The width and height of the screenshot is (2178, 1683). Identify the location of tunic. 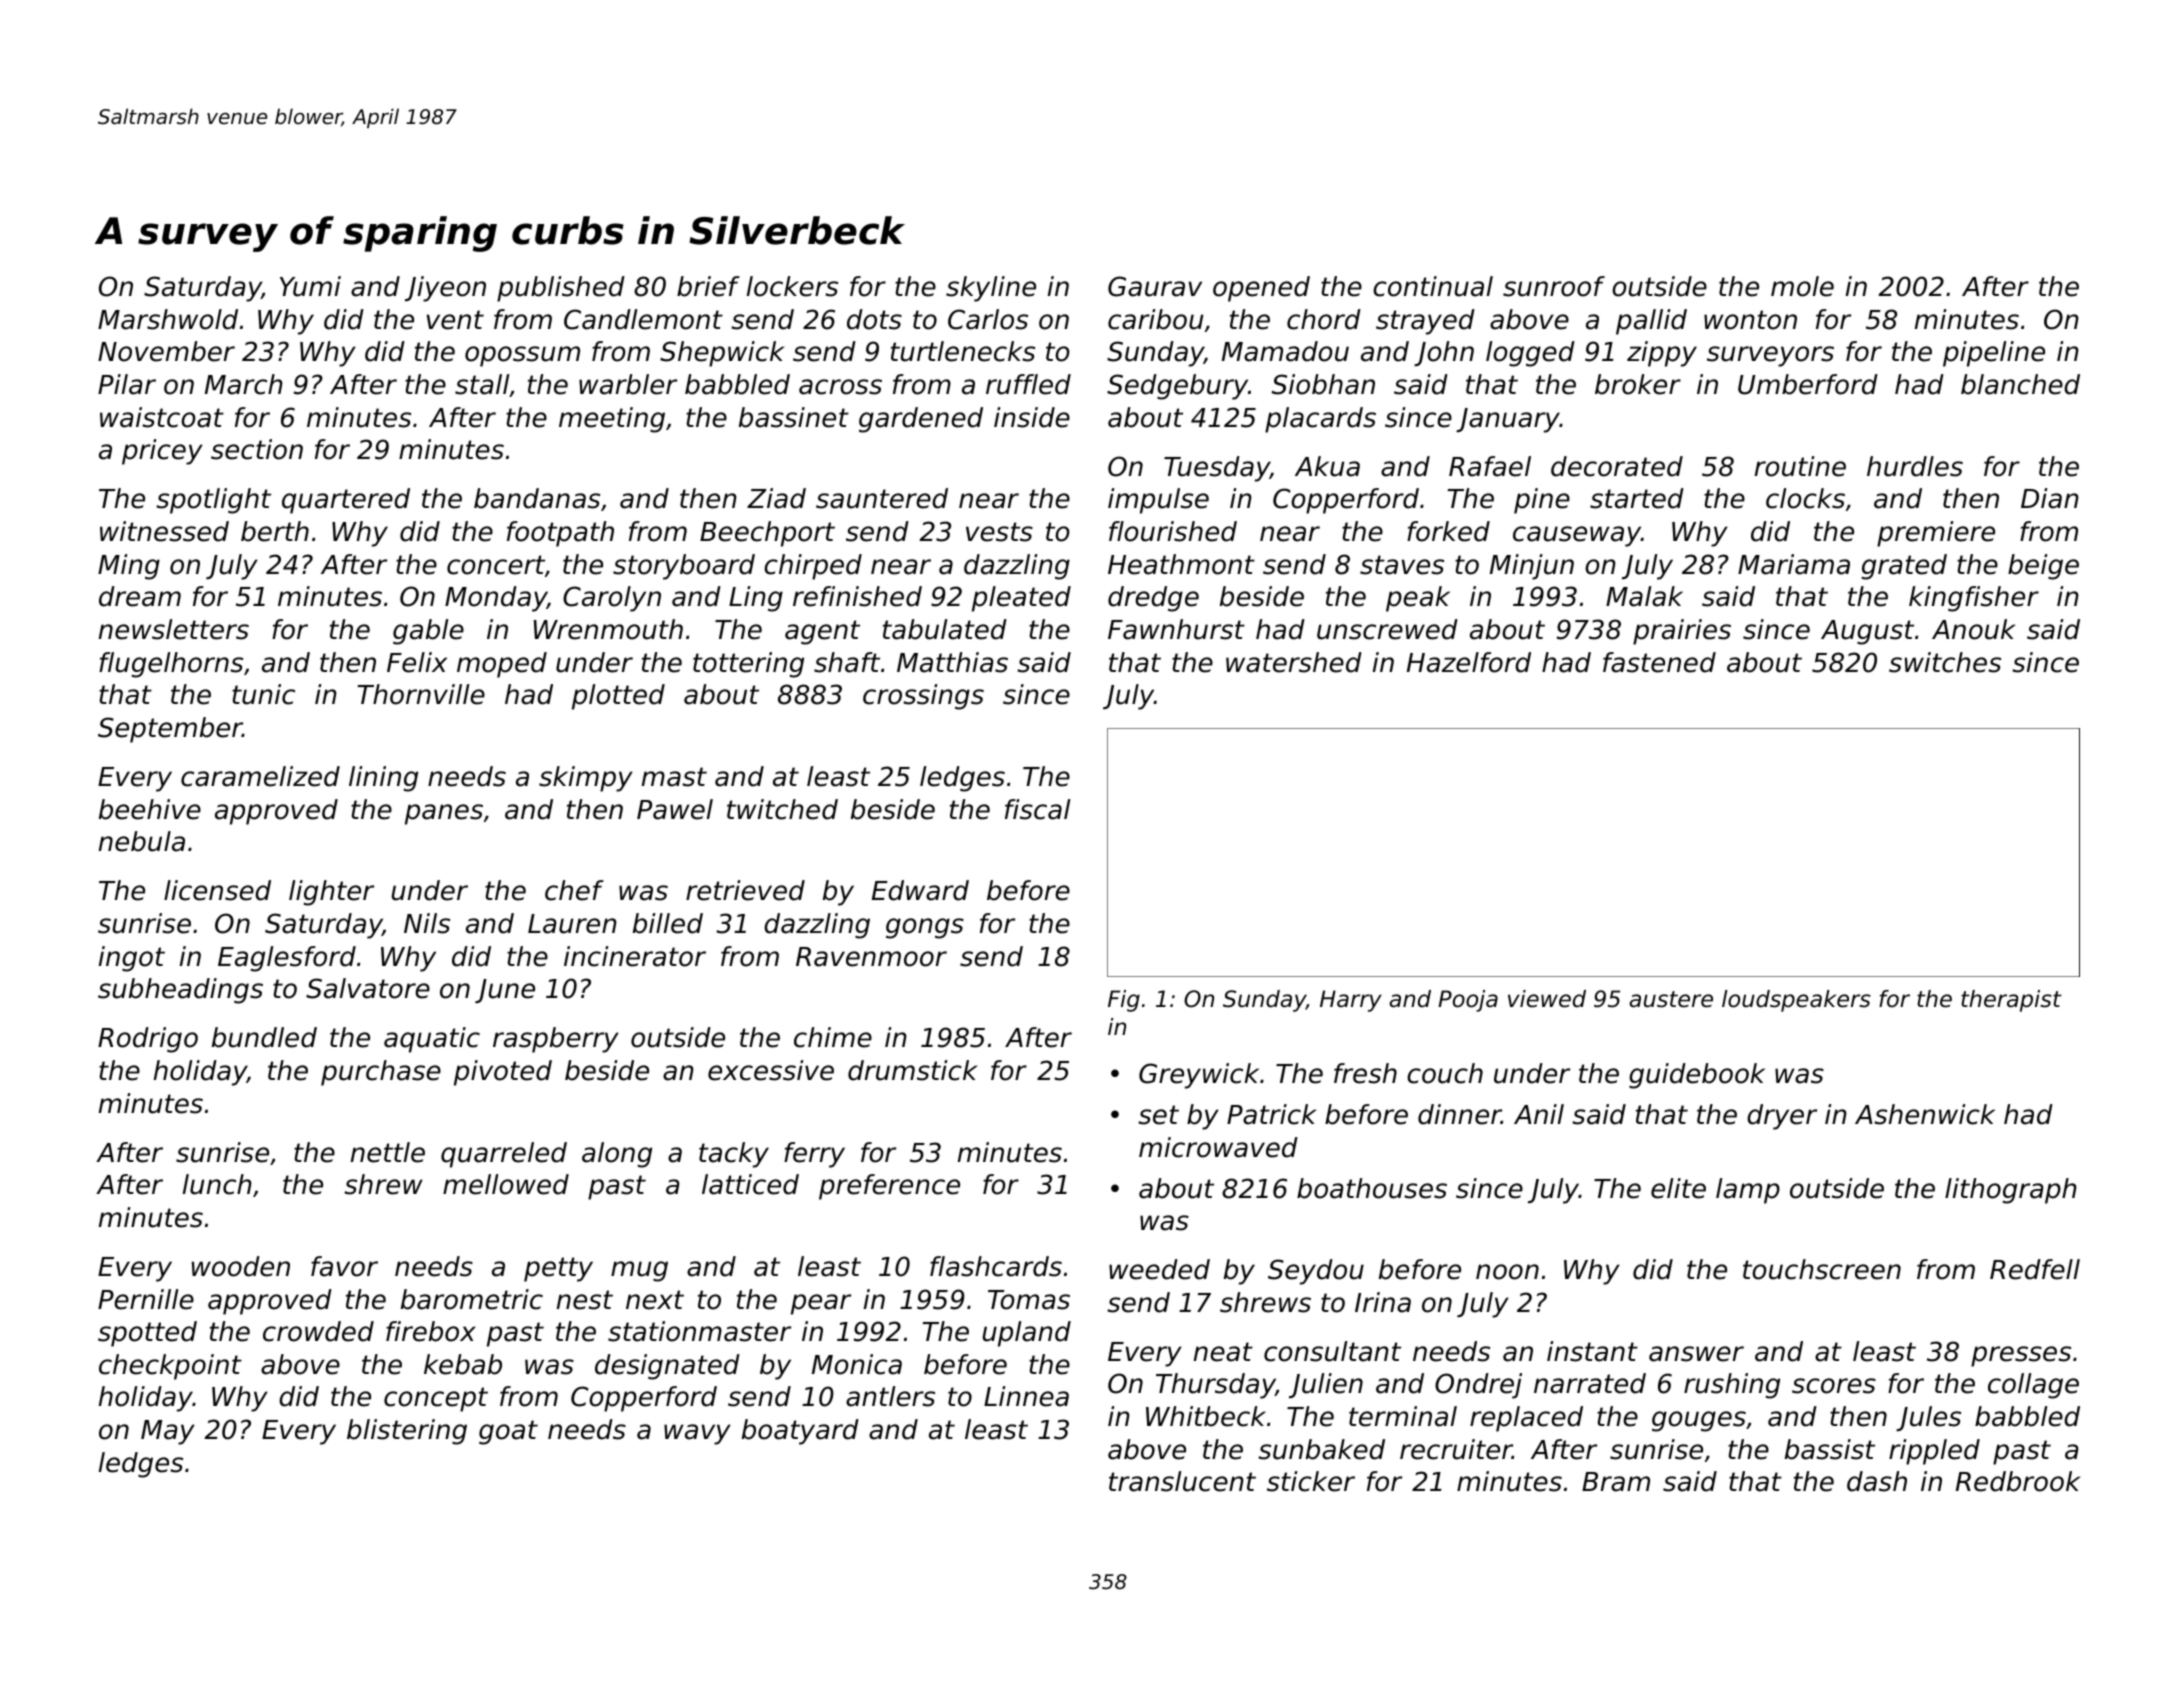
(263, 694).
